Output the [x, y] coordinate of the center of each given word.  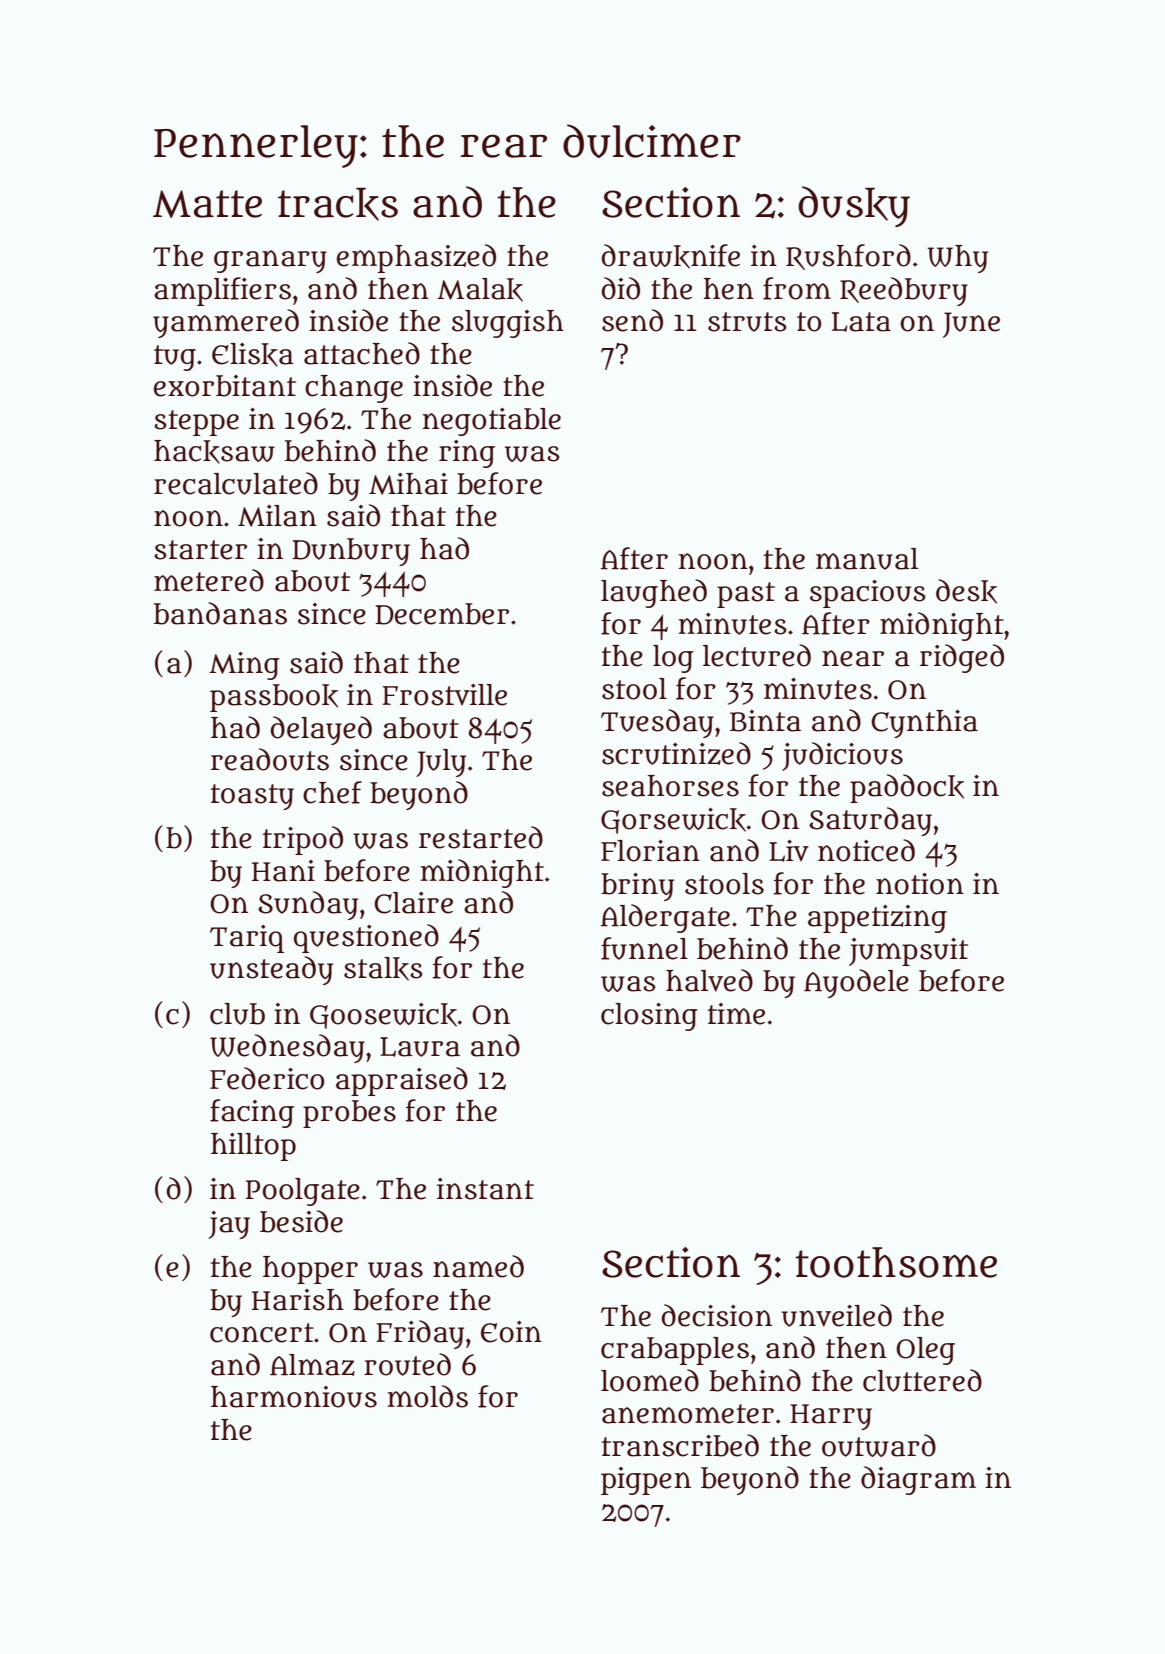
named [478, 1266]
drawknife [670, 256]
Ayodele [856, 983]
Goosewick [383, 1016]
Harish [298, 1300]
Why [957, 259]
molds [428, 1396]
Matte [207, 204]
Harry [831, 1417]
